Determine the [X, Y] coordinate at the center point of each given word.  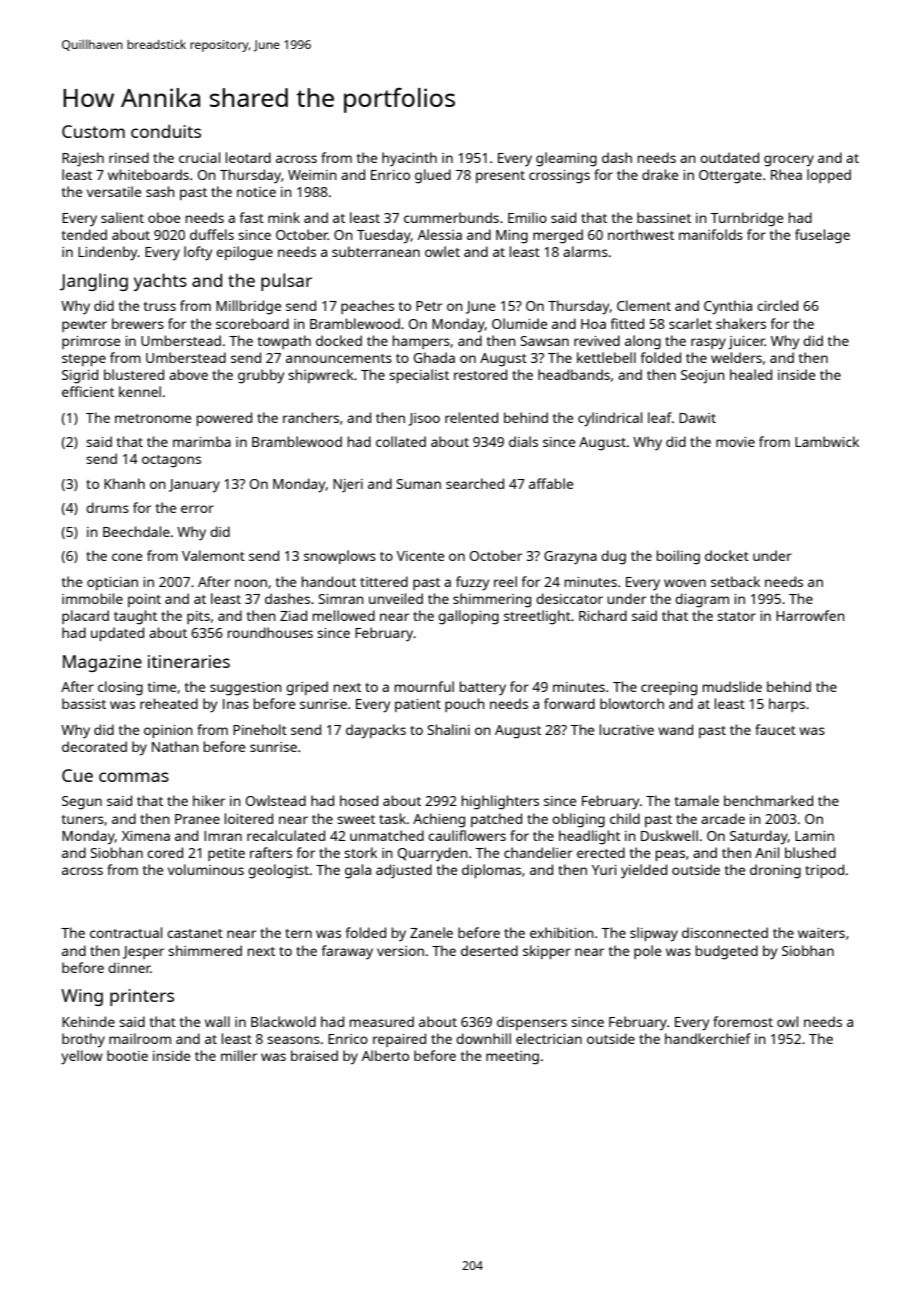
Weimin [312, 175]
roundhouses [270, 632]
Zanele [431, 932]
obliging [578, 820]
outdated [729, 157]
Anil [767, 852]
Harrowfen [810, 615]
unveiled [396, 598]
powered [224, 419]
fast [252, 217]
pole [648, 952]
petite [226, 854]
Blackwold [283, 1021]
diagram [702, 600]
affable [551, 483]
